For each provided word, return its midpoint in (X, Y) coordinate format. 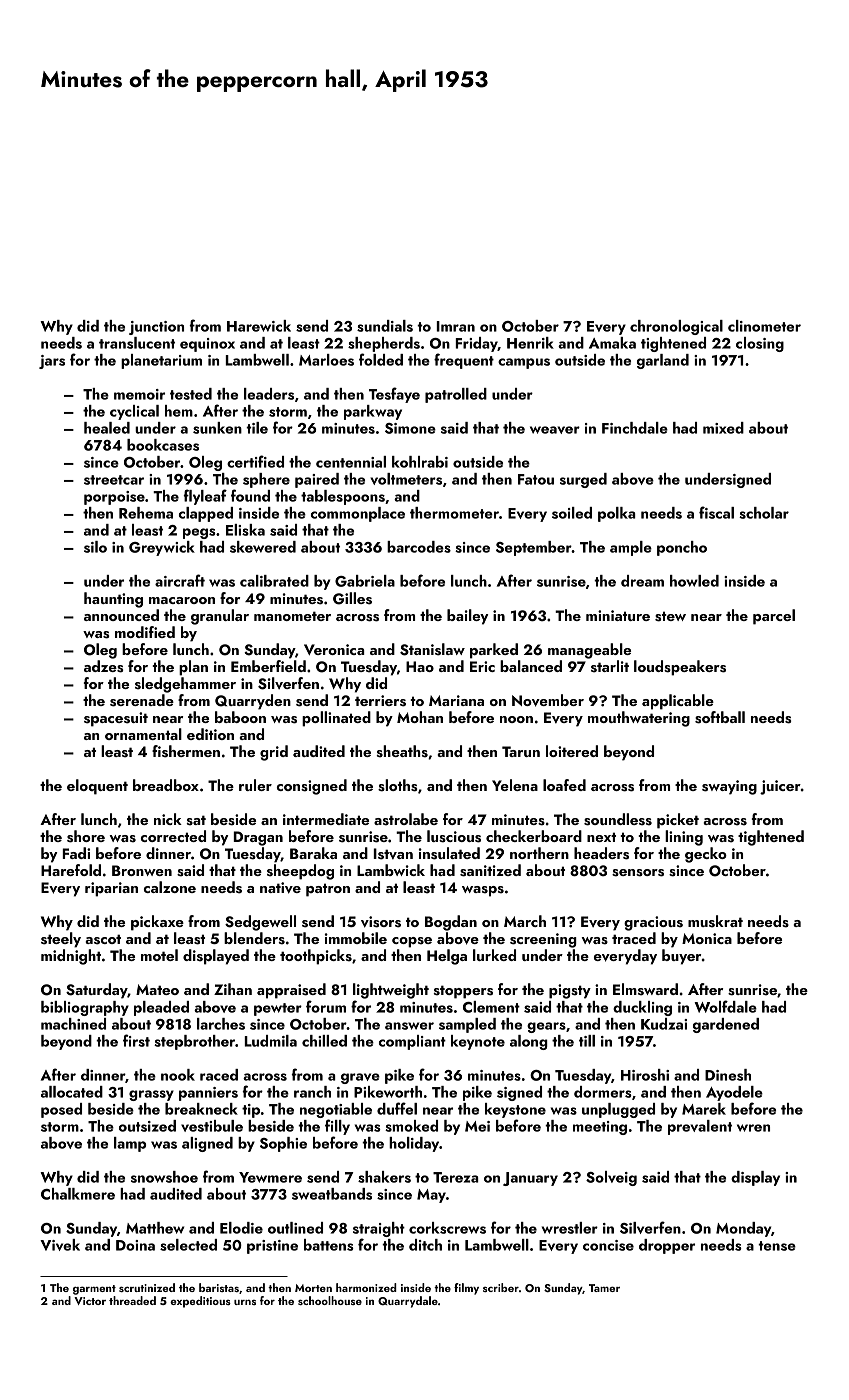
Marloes (326, 360)
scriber (501, 1287)
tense (777, 1246)
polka (617, 514)
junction (156, 328)
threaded (132, 1300)
